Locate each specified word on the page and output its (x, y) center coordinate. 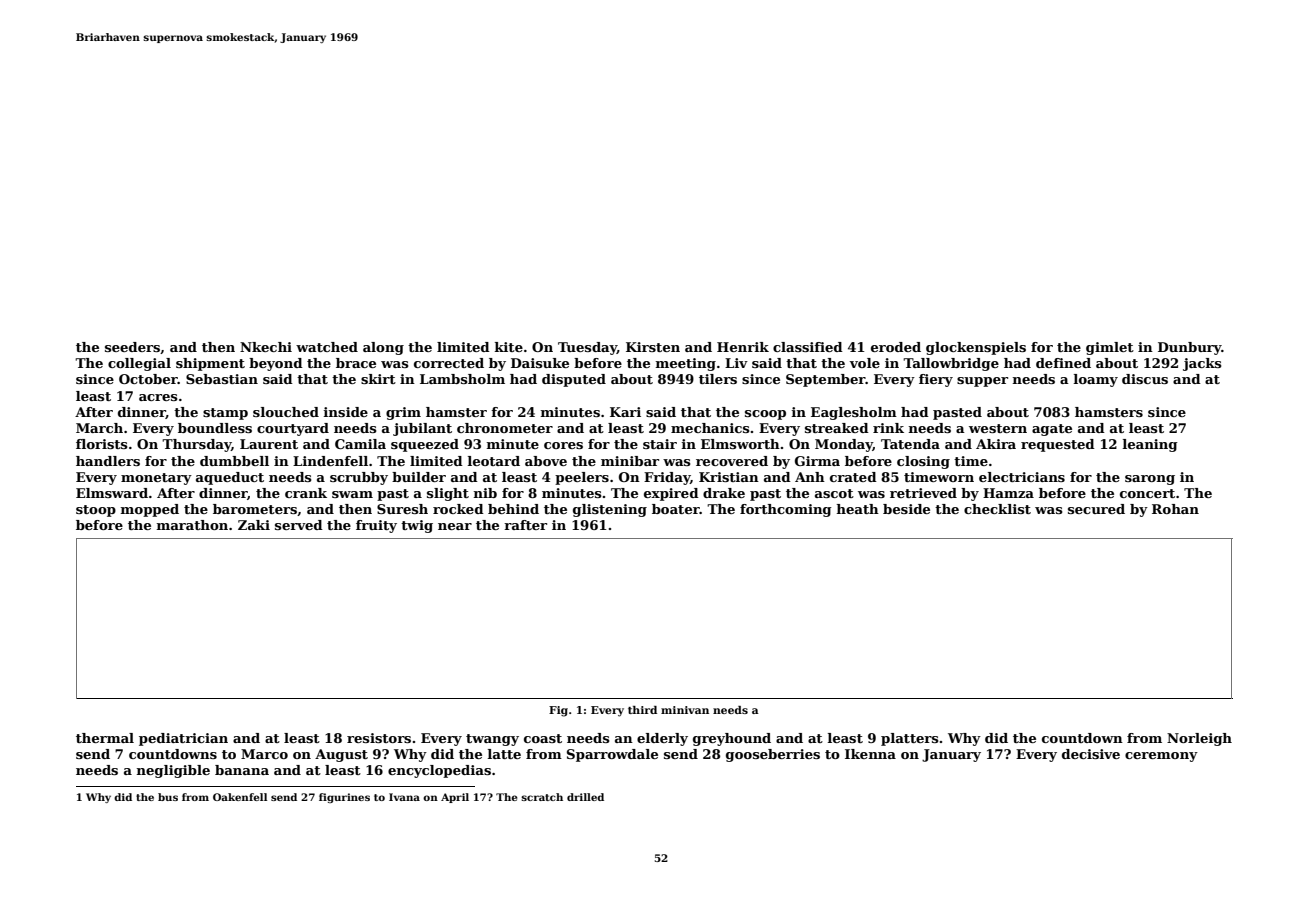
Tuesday (587, 348)
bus (168, 797)
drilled (585, 797)
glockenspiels (976, 348)
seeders (132, 347)
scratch (542, 797)
